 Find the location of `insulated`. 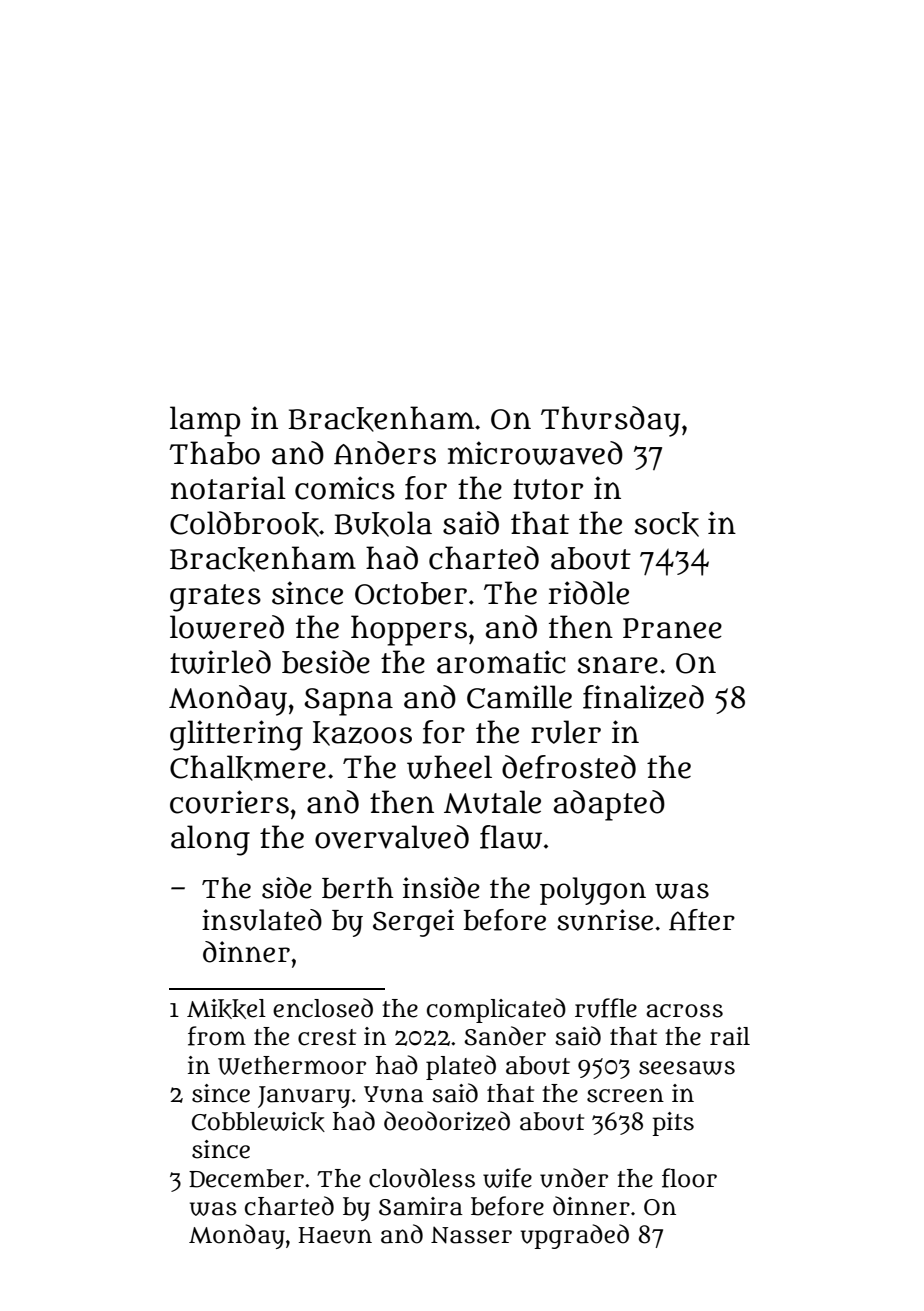

insulated is located at coordinates (262, 920).
